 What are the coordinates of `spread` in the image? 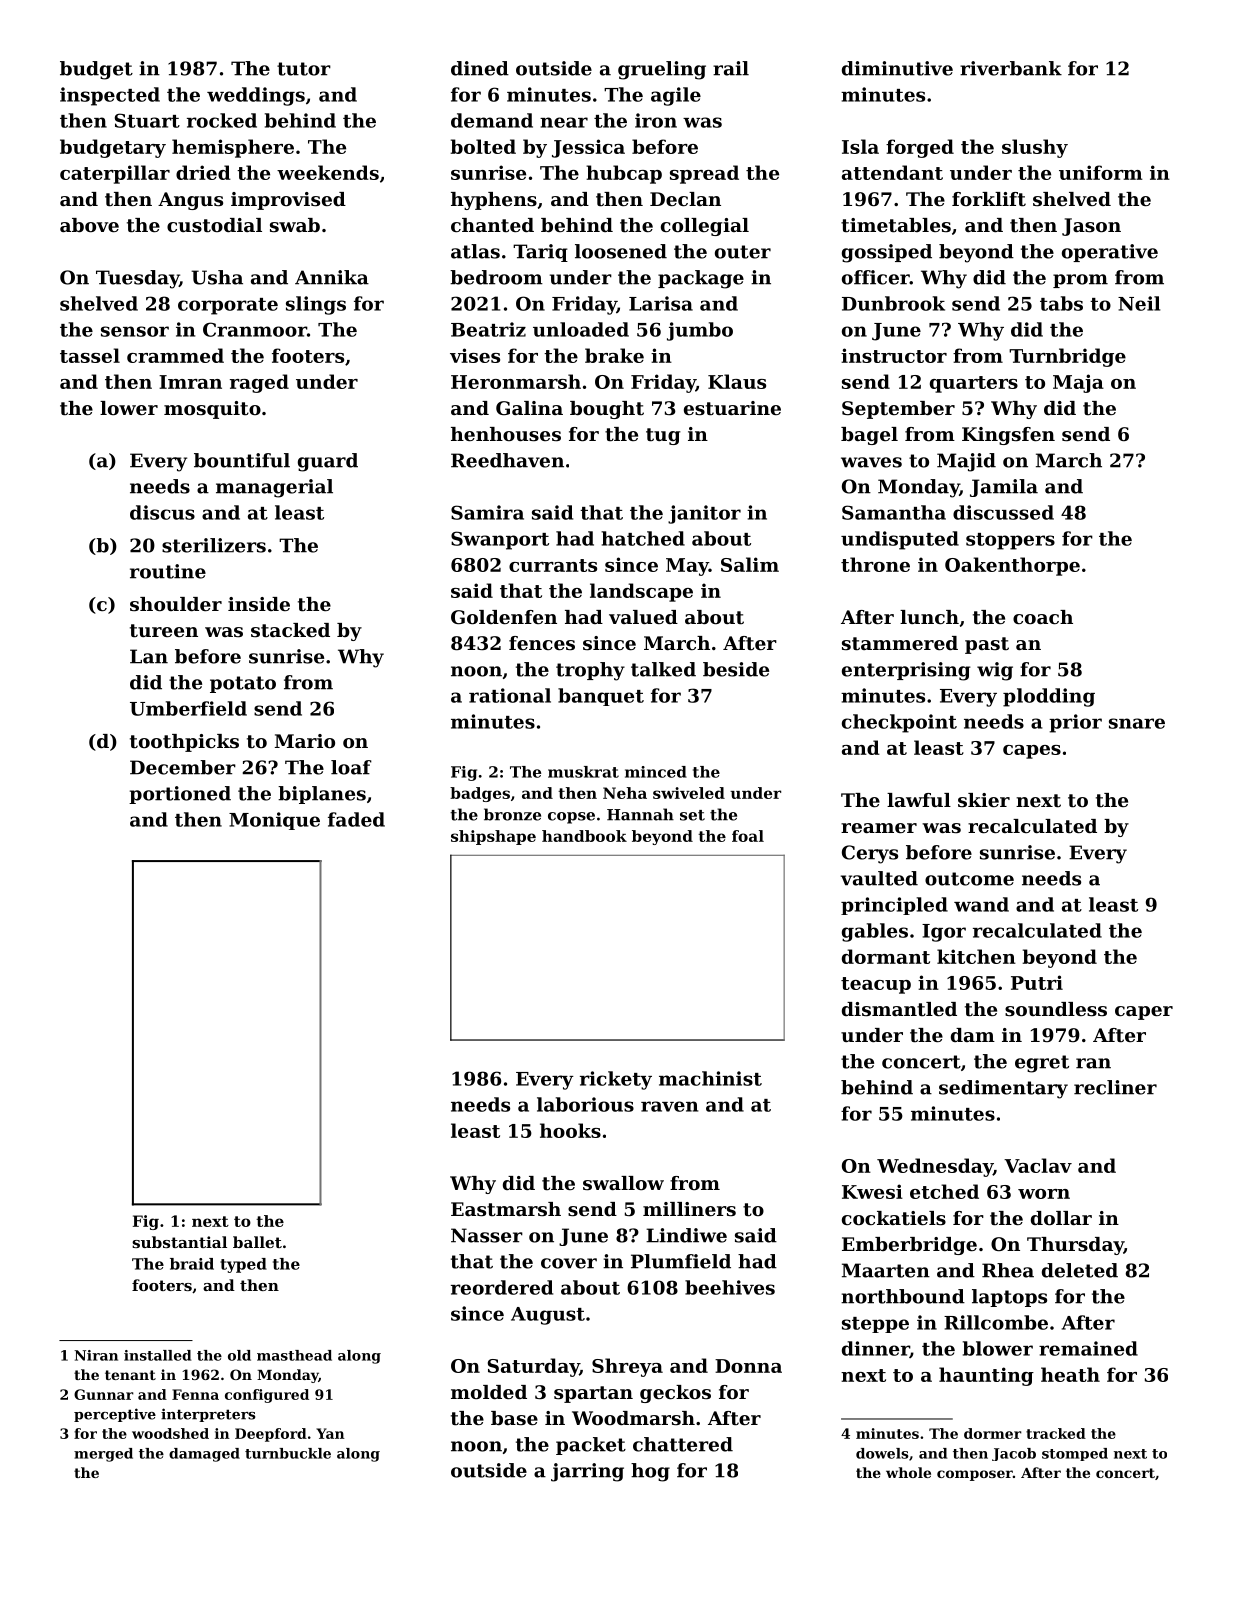 It's located at (704, 174).
